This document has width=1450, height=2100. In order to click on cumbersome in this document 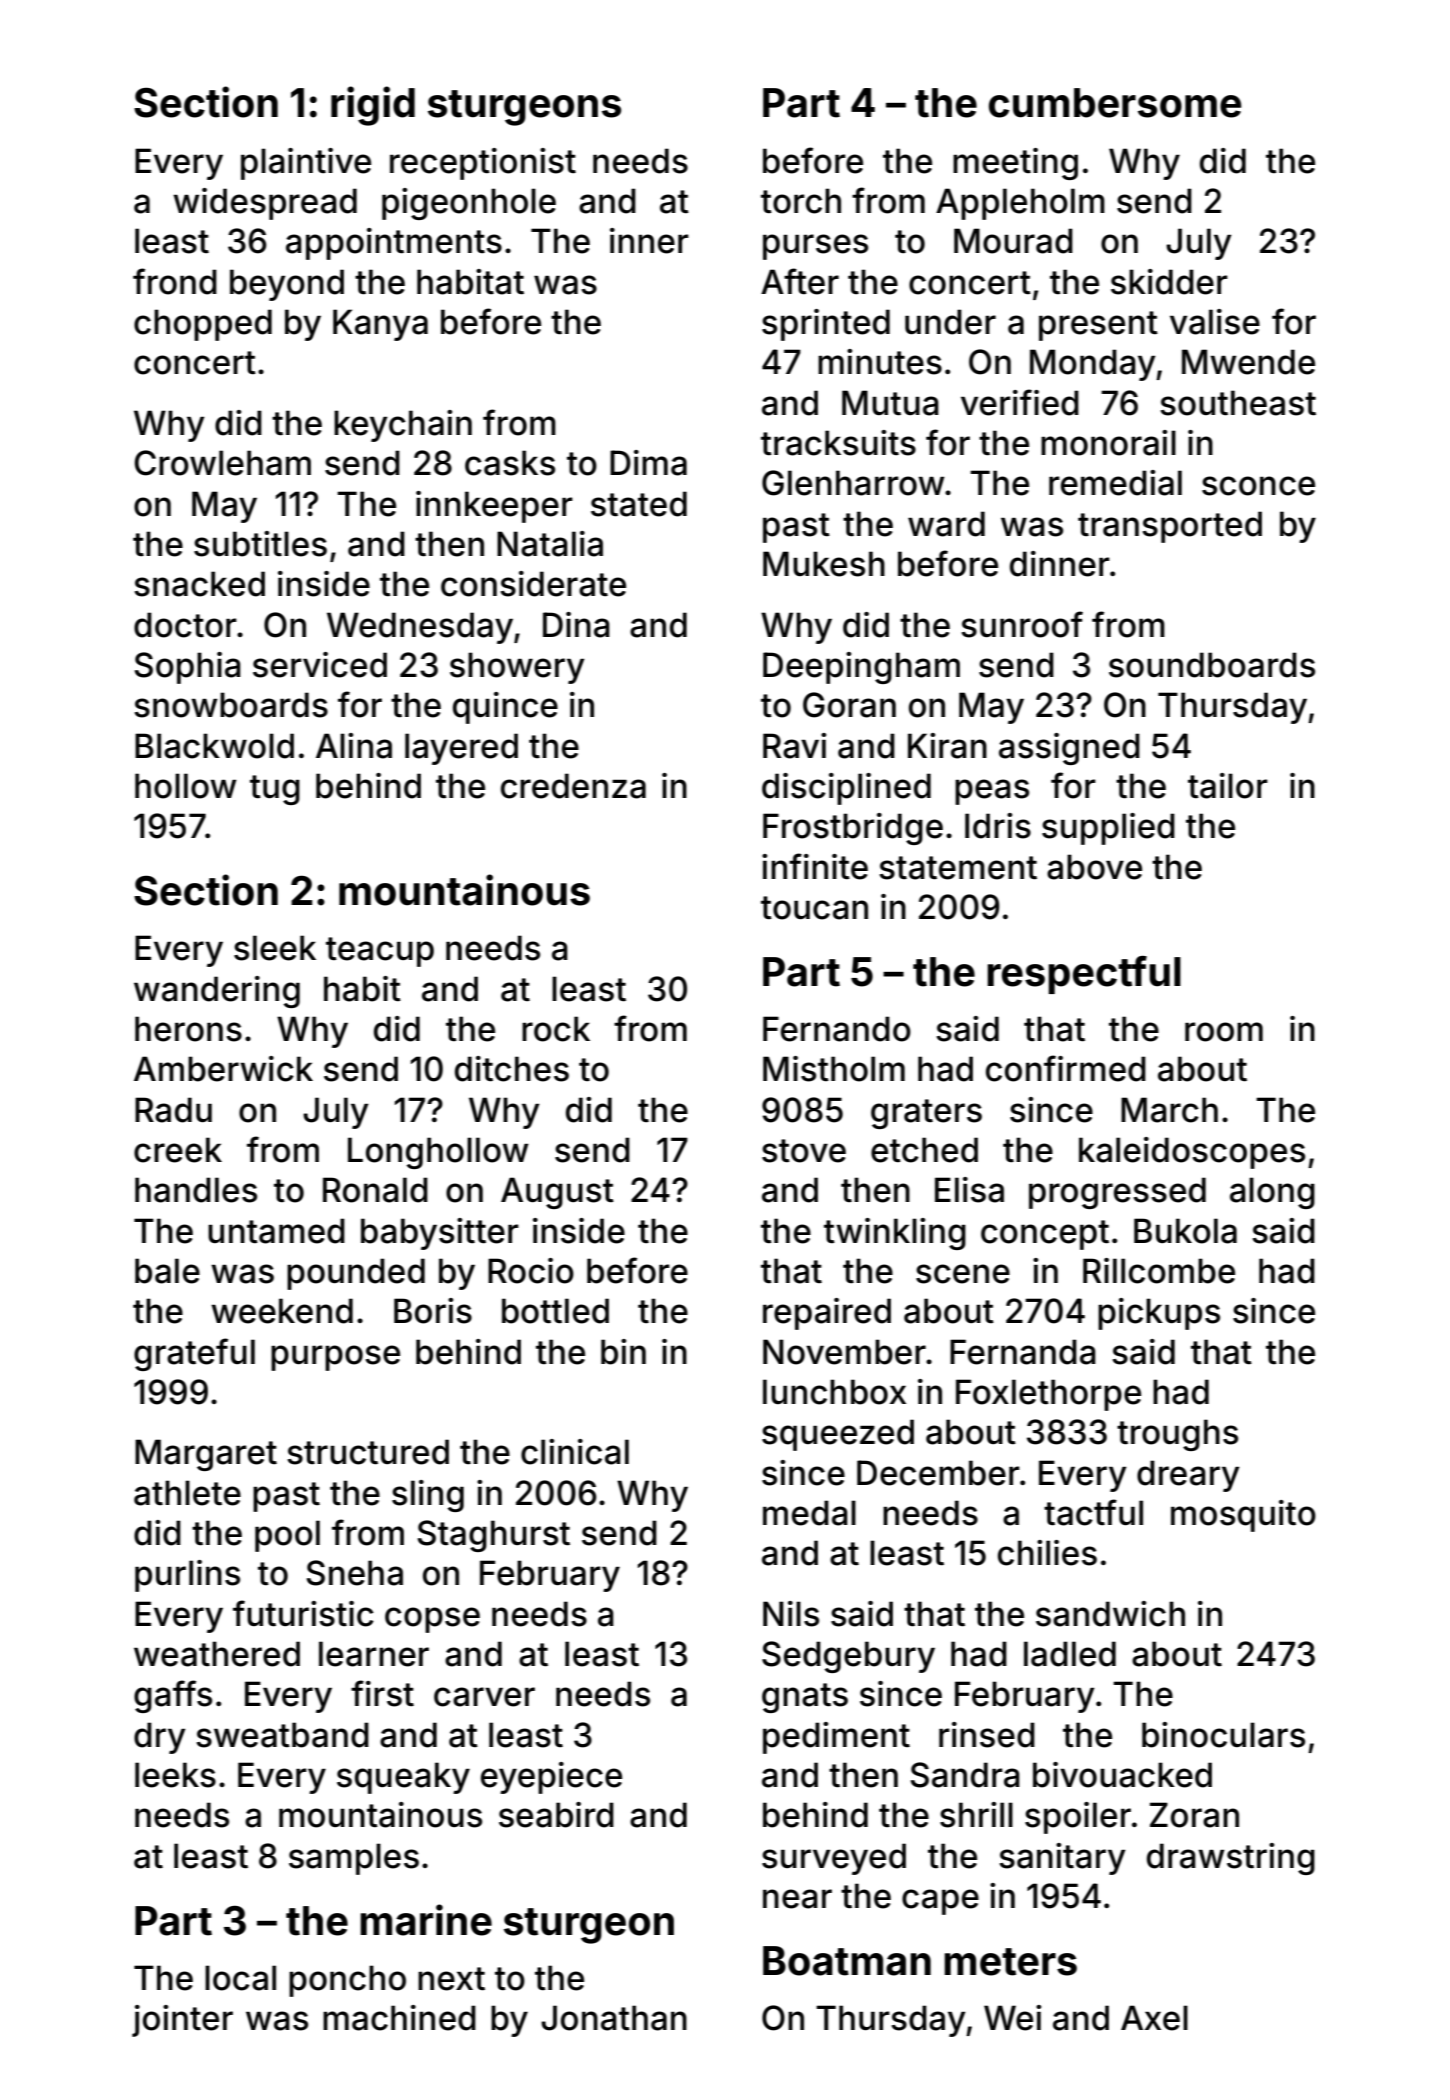, I will do `click(1115, 103)`.
